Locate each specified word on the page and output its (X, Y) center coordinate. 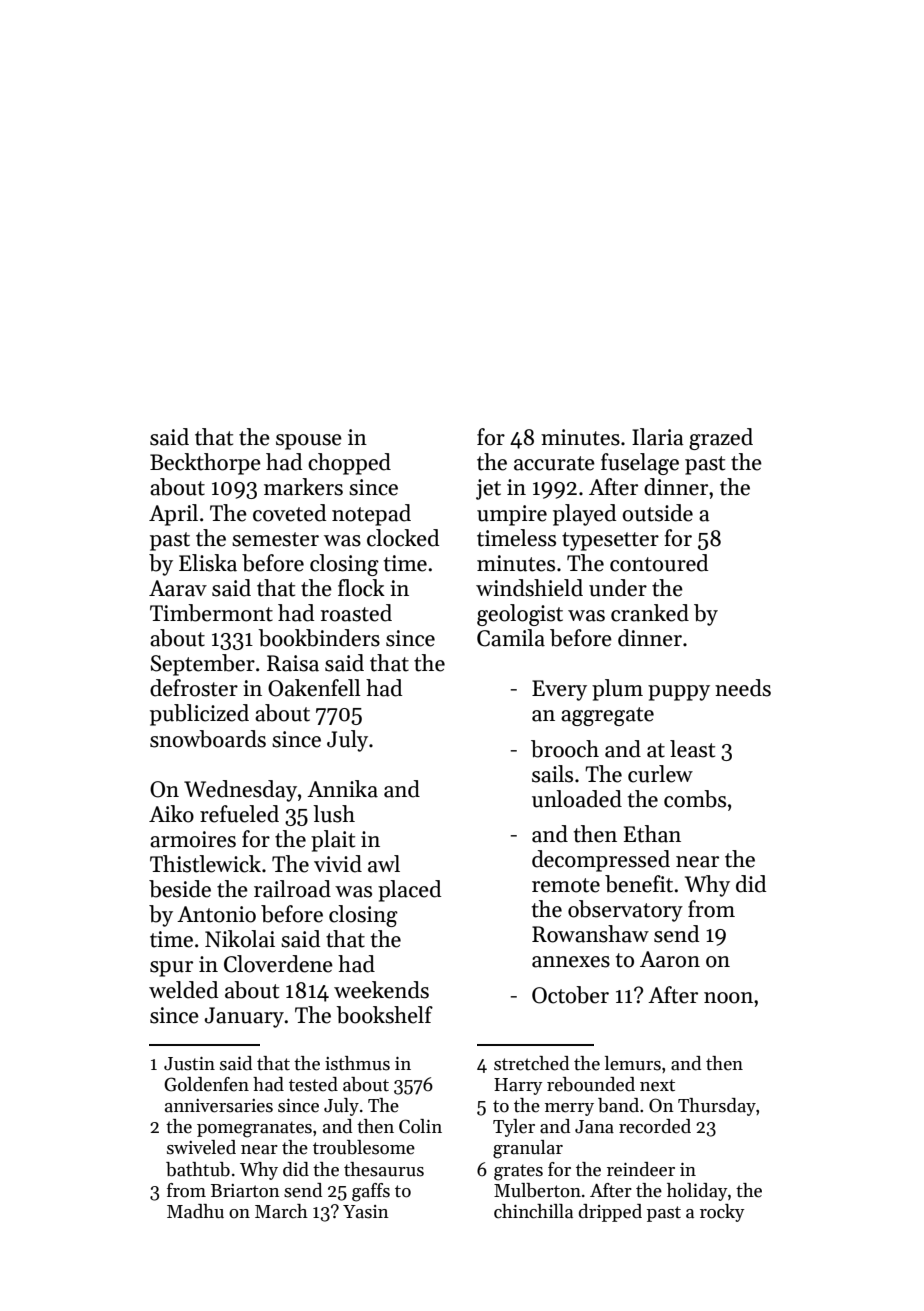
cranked (650, 613)
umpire (512, 515)
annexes (571, 962)
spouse (309, 442)
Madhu (195, 1211)
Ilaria (658, 437)
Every (559, 690)
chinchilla (533, 1211)
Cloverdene (278, 964)
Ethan (652, 834)
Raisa (293, 663)
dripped (610, 1213)
